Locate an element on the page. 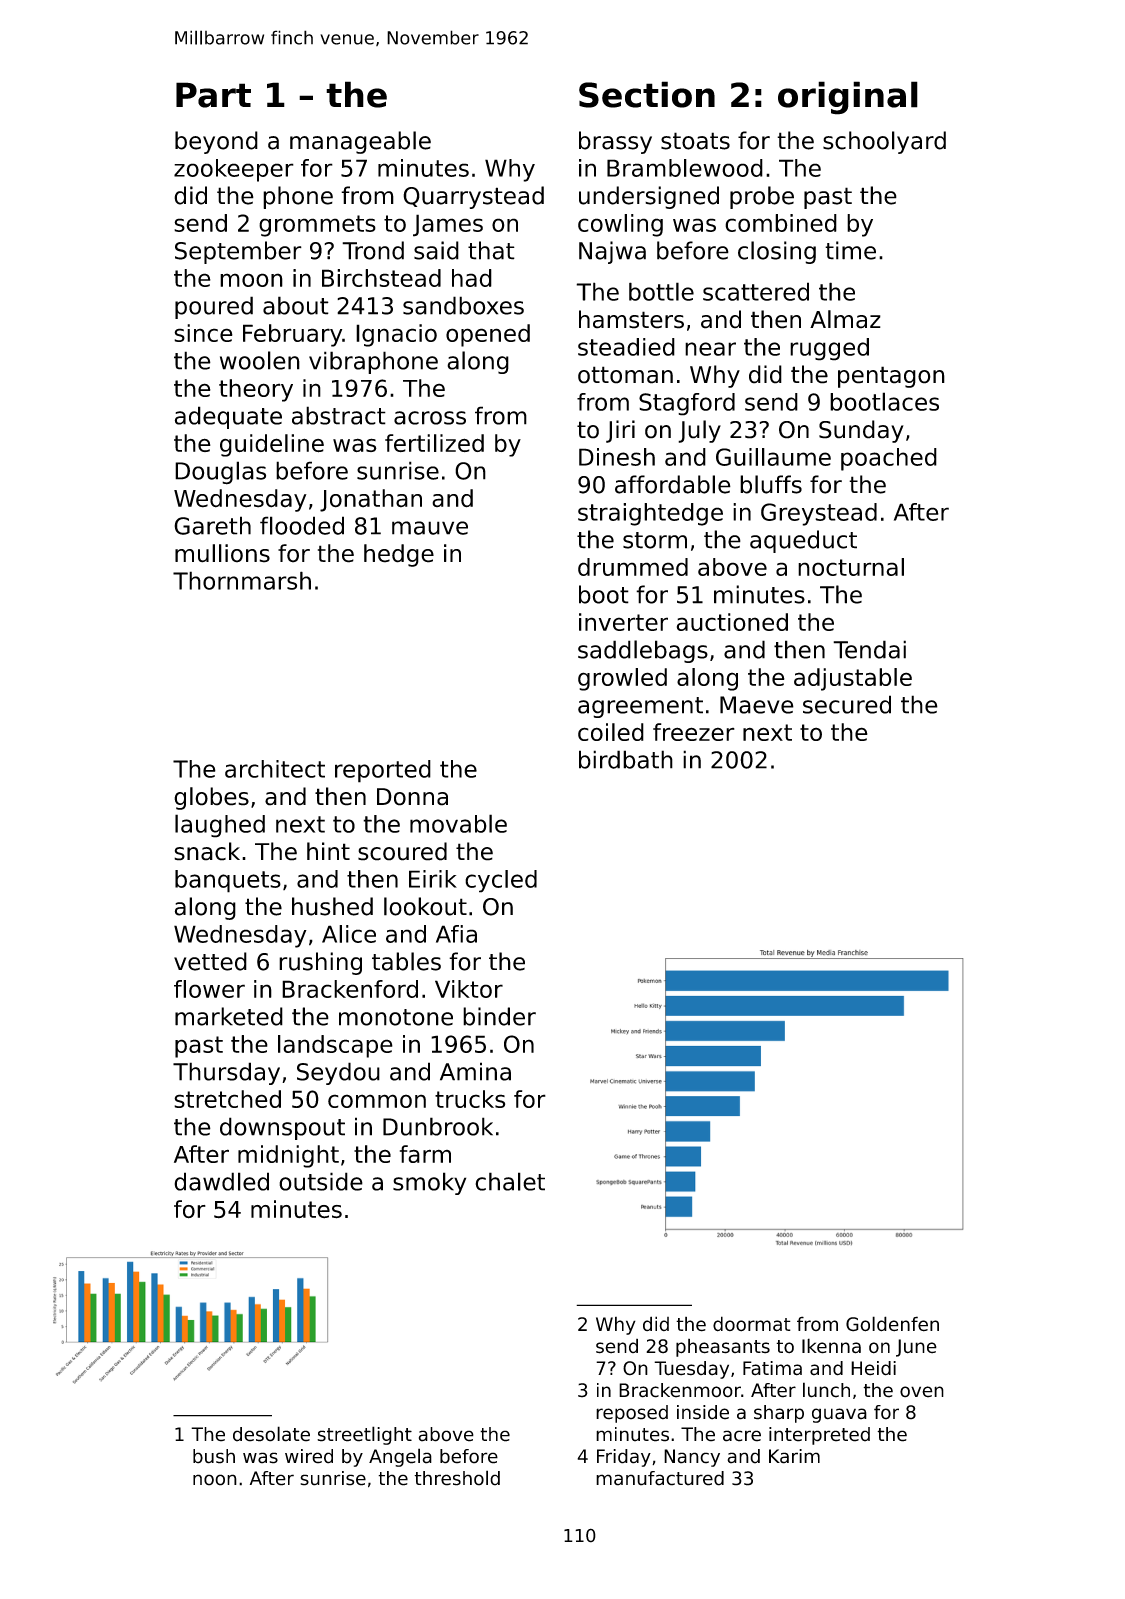 Image resolution: width=1125 pixels, height=1599 pixels. secured is located at coordinates (847, 704).
